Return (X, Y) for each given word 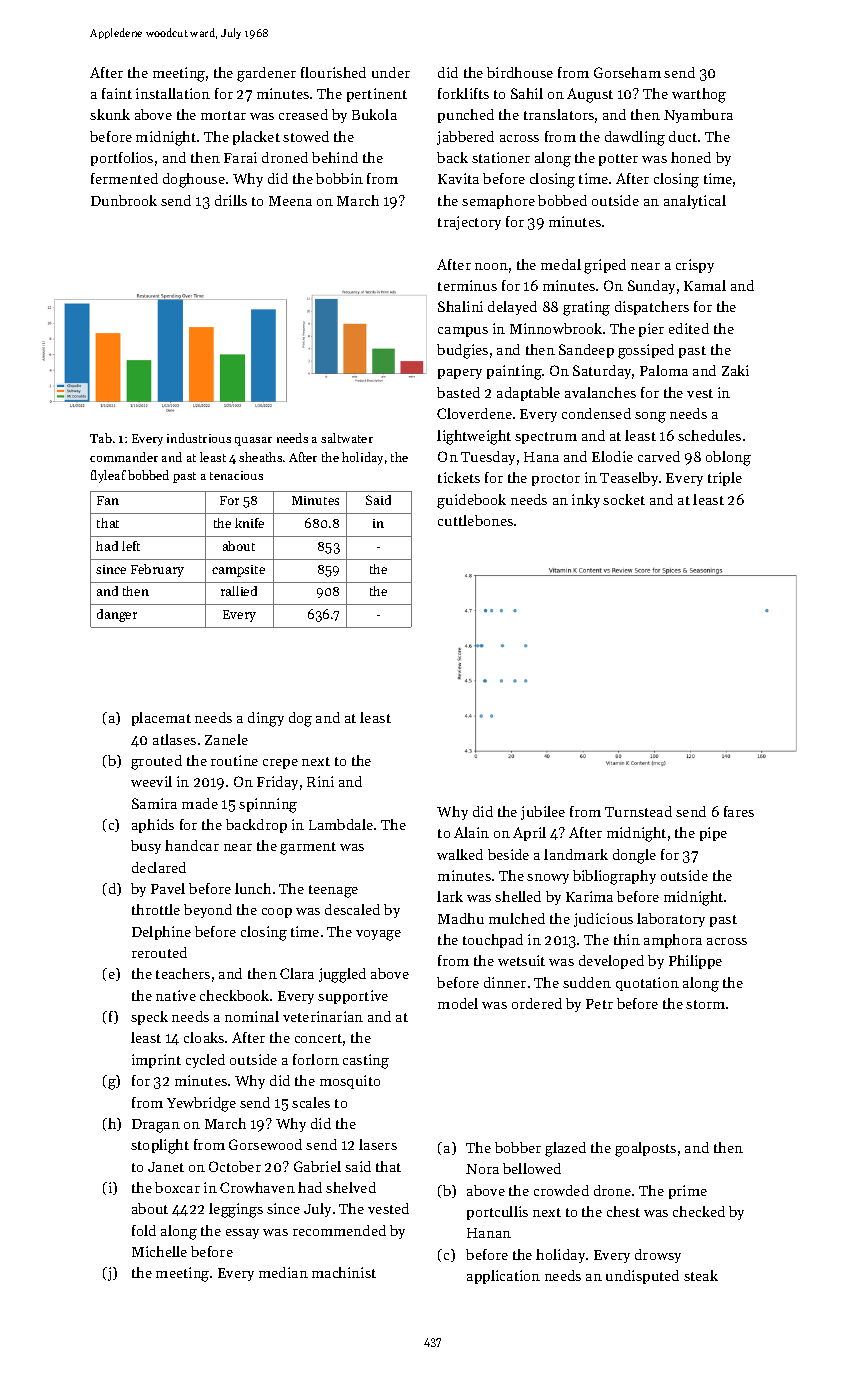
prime (688, 1192)
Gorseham (627, 72)
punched (466, 116)
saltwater (347, 438)
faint (117, 93)
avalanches (600, 392)
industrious (199, 438)
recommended (339, 1230)
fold (144, 1230)
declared (159, 867)
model (458, 1003)
